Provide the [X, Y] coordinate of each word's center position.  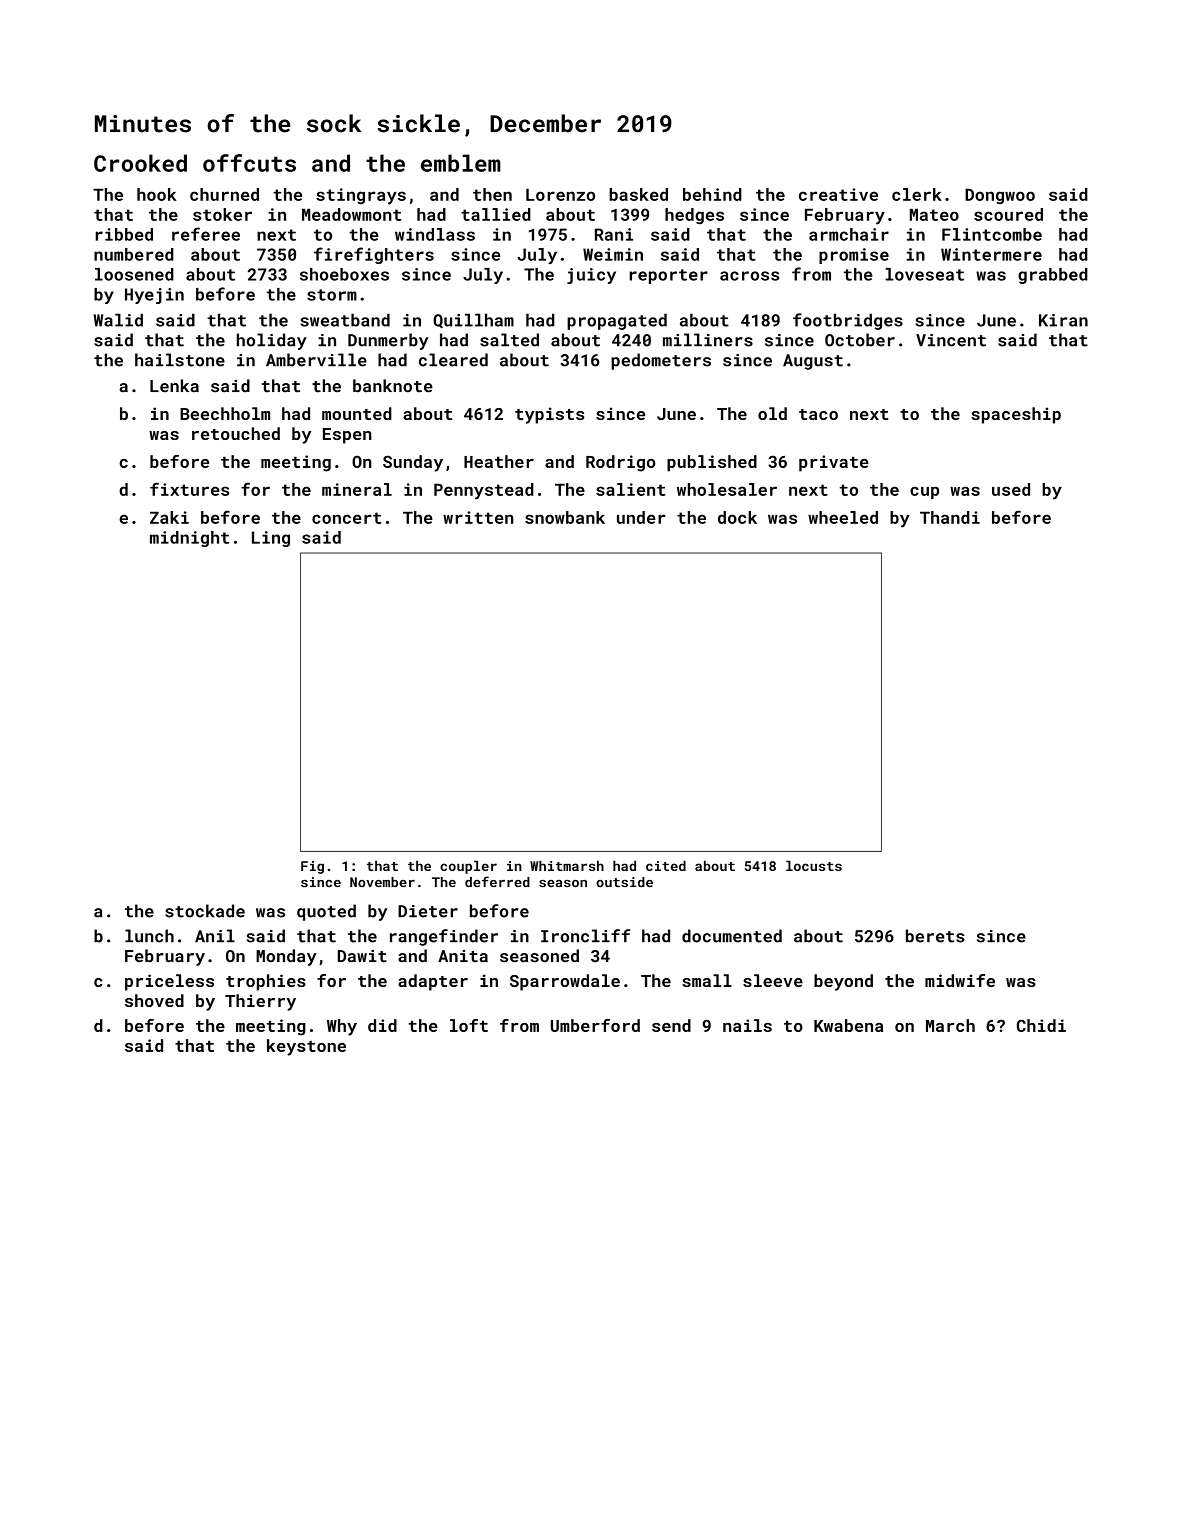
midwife [960, 980]
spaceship [1016, 415]
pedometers [661, 361]
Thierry [260, 1002]
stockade [205, 911]
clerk [917, 194]
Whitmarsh [567, 865]
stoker [222, 214]
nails [747, 1025]
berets [935, 936]
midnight [189, 539]
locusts [814, 865]
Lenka [174, 386]
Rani [614, 234]
